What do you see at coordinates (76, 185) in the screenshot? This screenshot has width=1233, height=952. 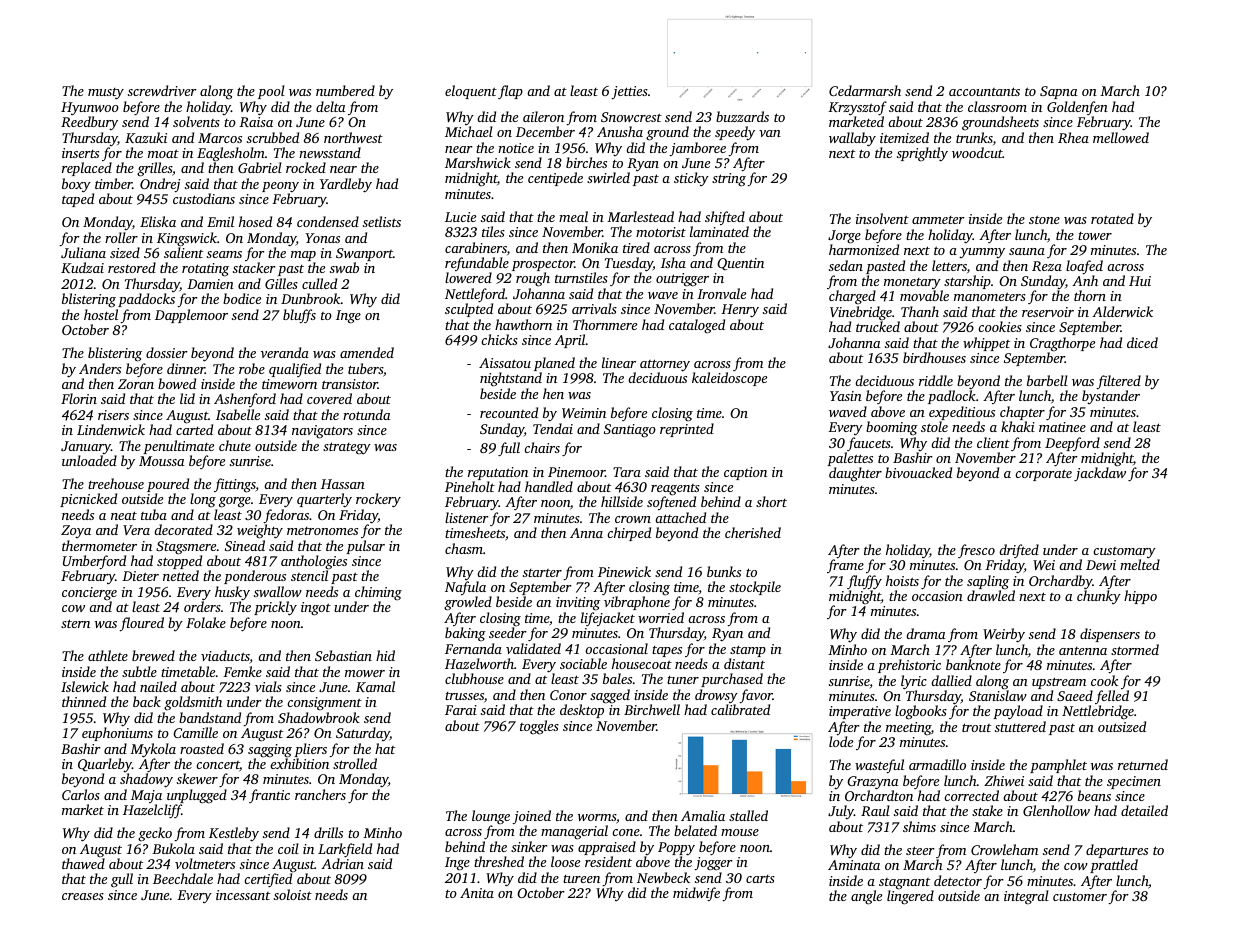 I see `boxy` at bounding box center [76, 185].
